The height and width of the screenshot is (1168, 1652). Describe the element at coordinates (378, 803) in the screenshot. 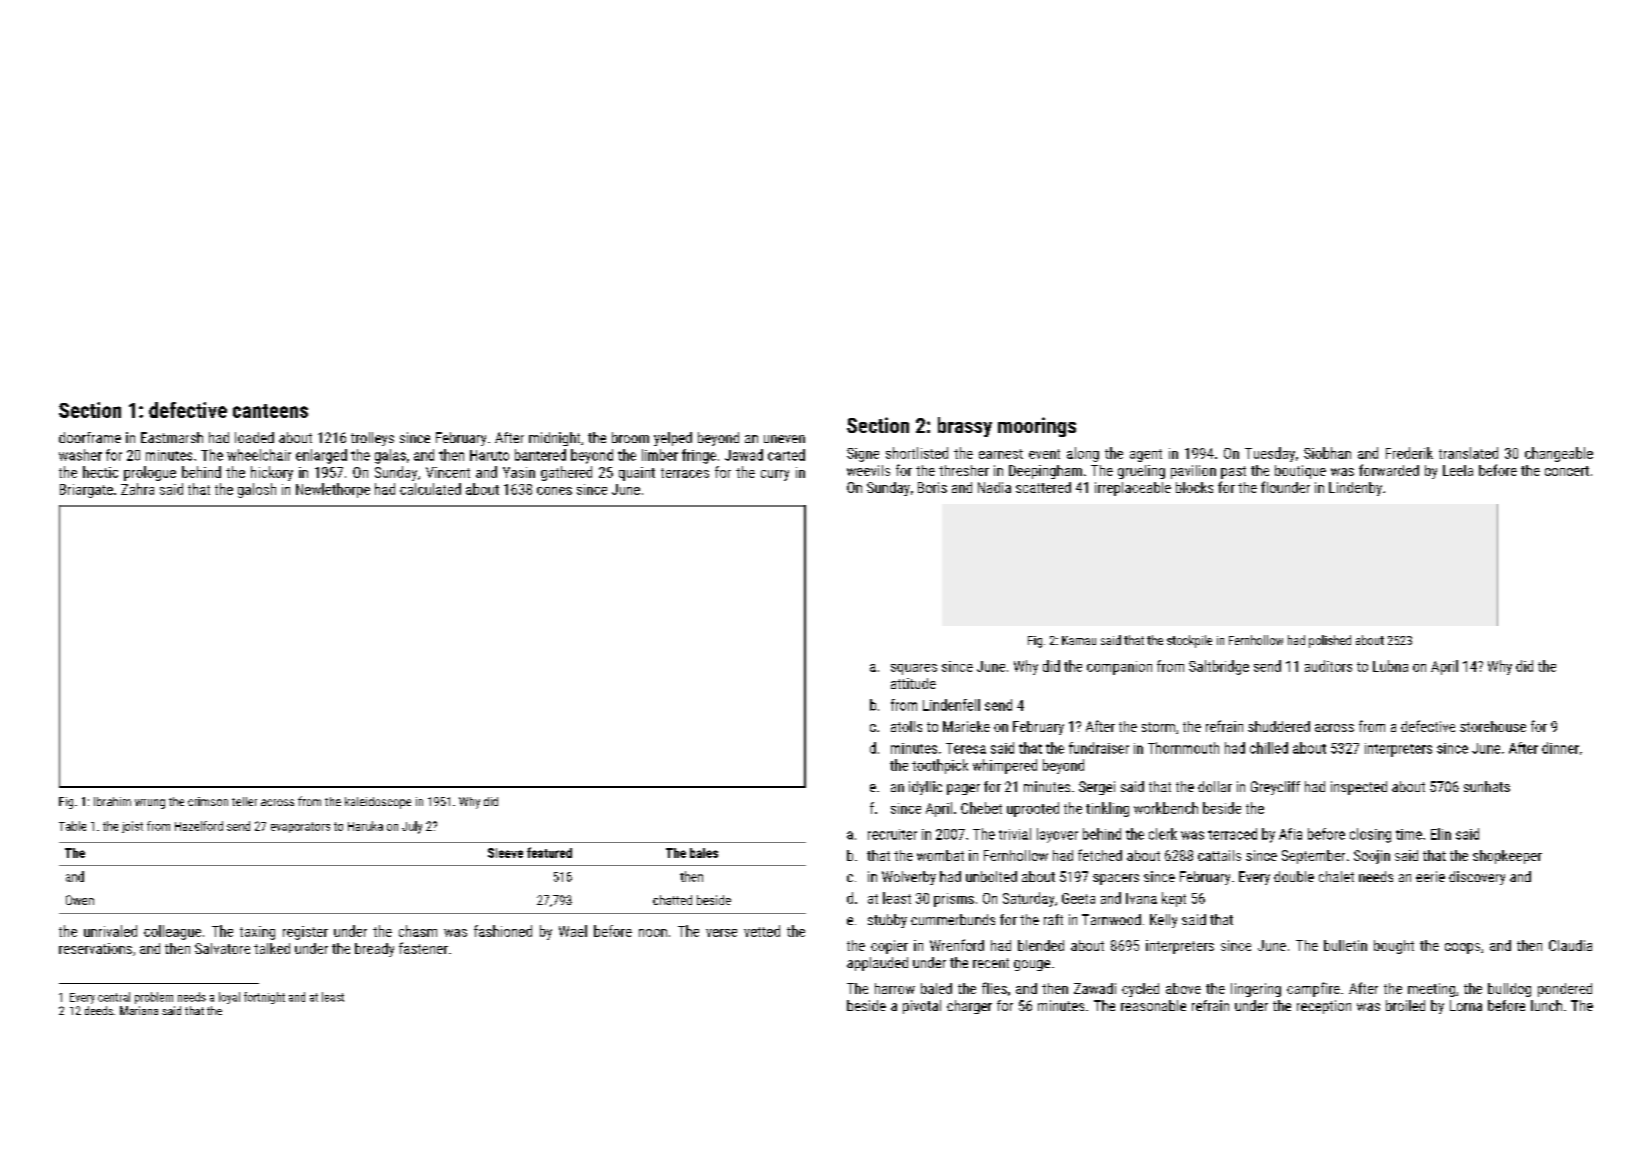

I see `kaleidoscope` at that location.
